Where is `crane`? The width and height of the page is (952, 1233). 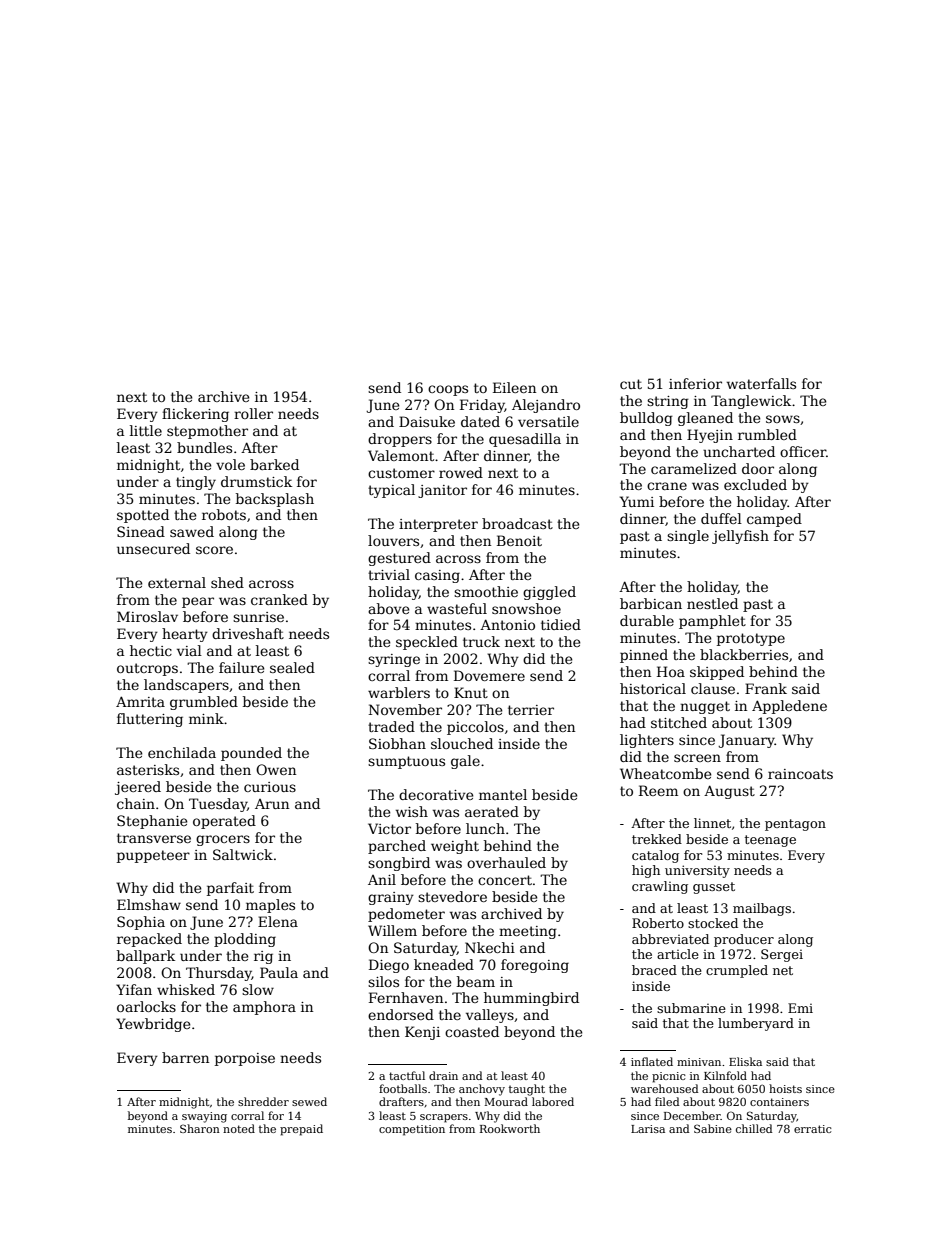
crane is located at coordinates (667, 486).
